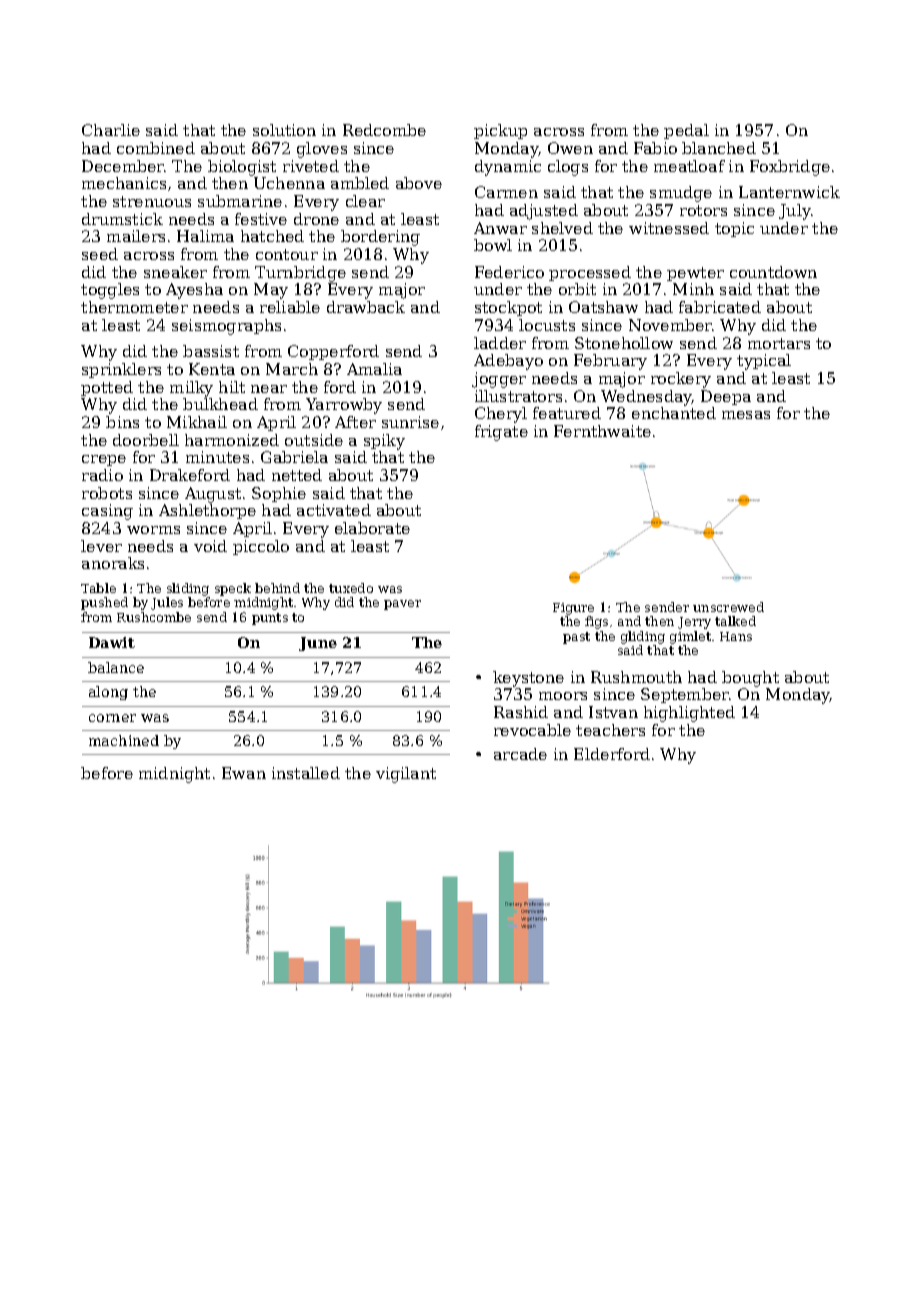 The width and height of the page is (924, 1308). What do you see at coordinates (290, 307) in the page?
I see `reliable` at bounding box center [290, 307].
